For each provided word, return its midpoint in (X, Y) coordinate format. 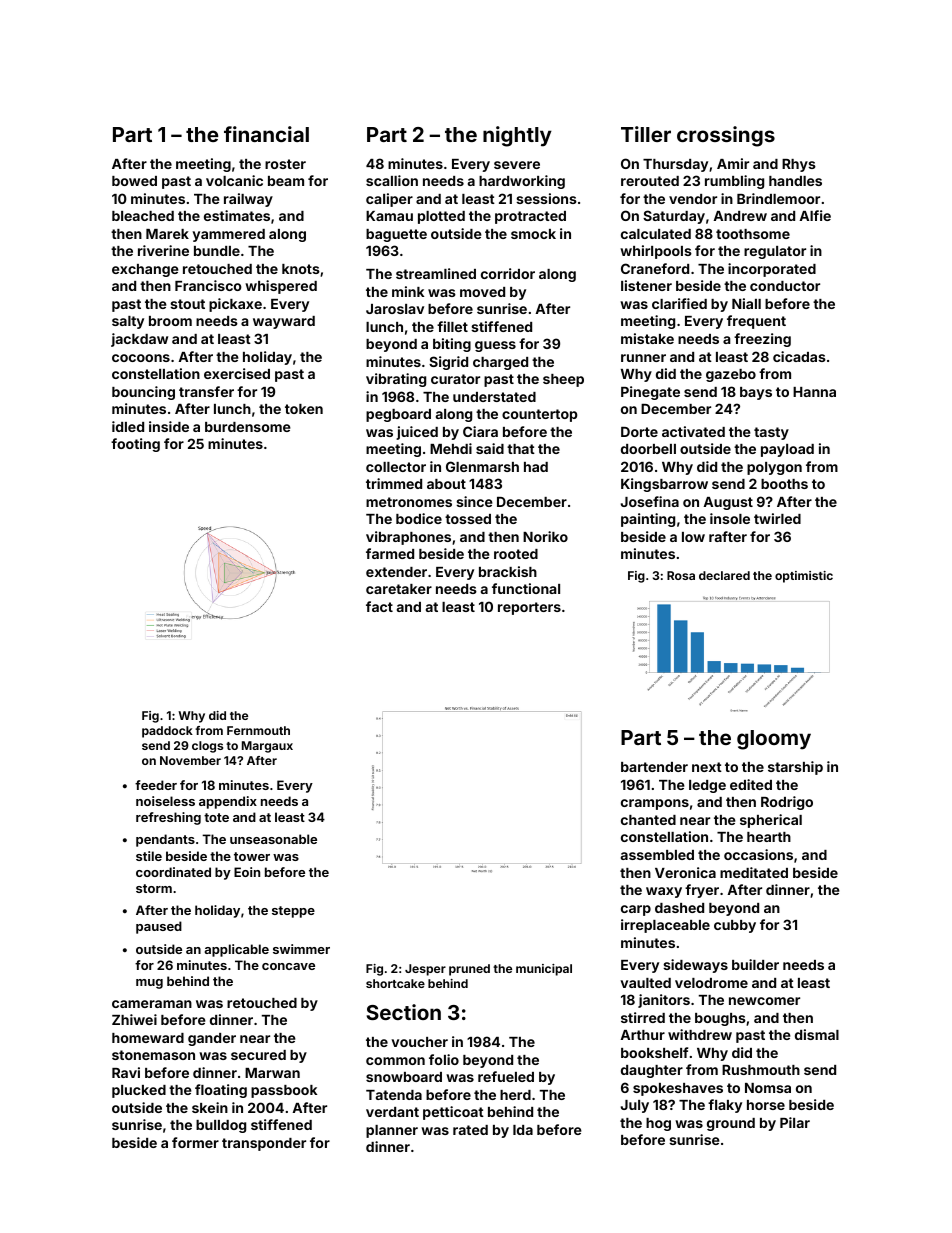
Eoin (247, 872)
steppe (293, 912)
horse (766, 1105)
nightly (517, 136)
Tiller (646, 134)
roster (285, 164)
